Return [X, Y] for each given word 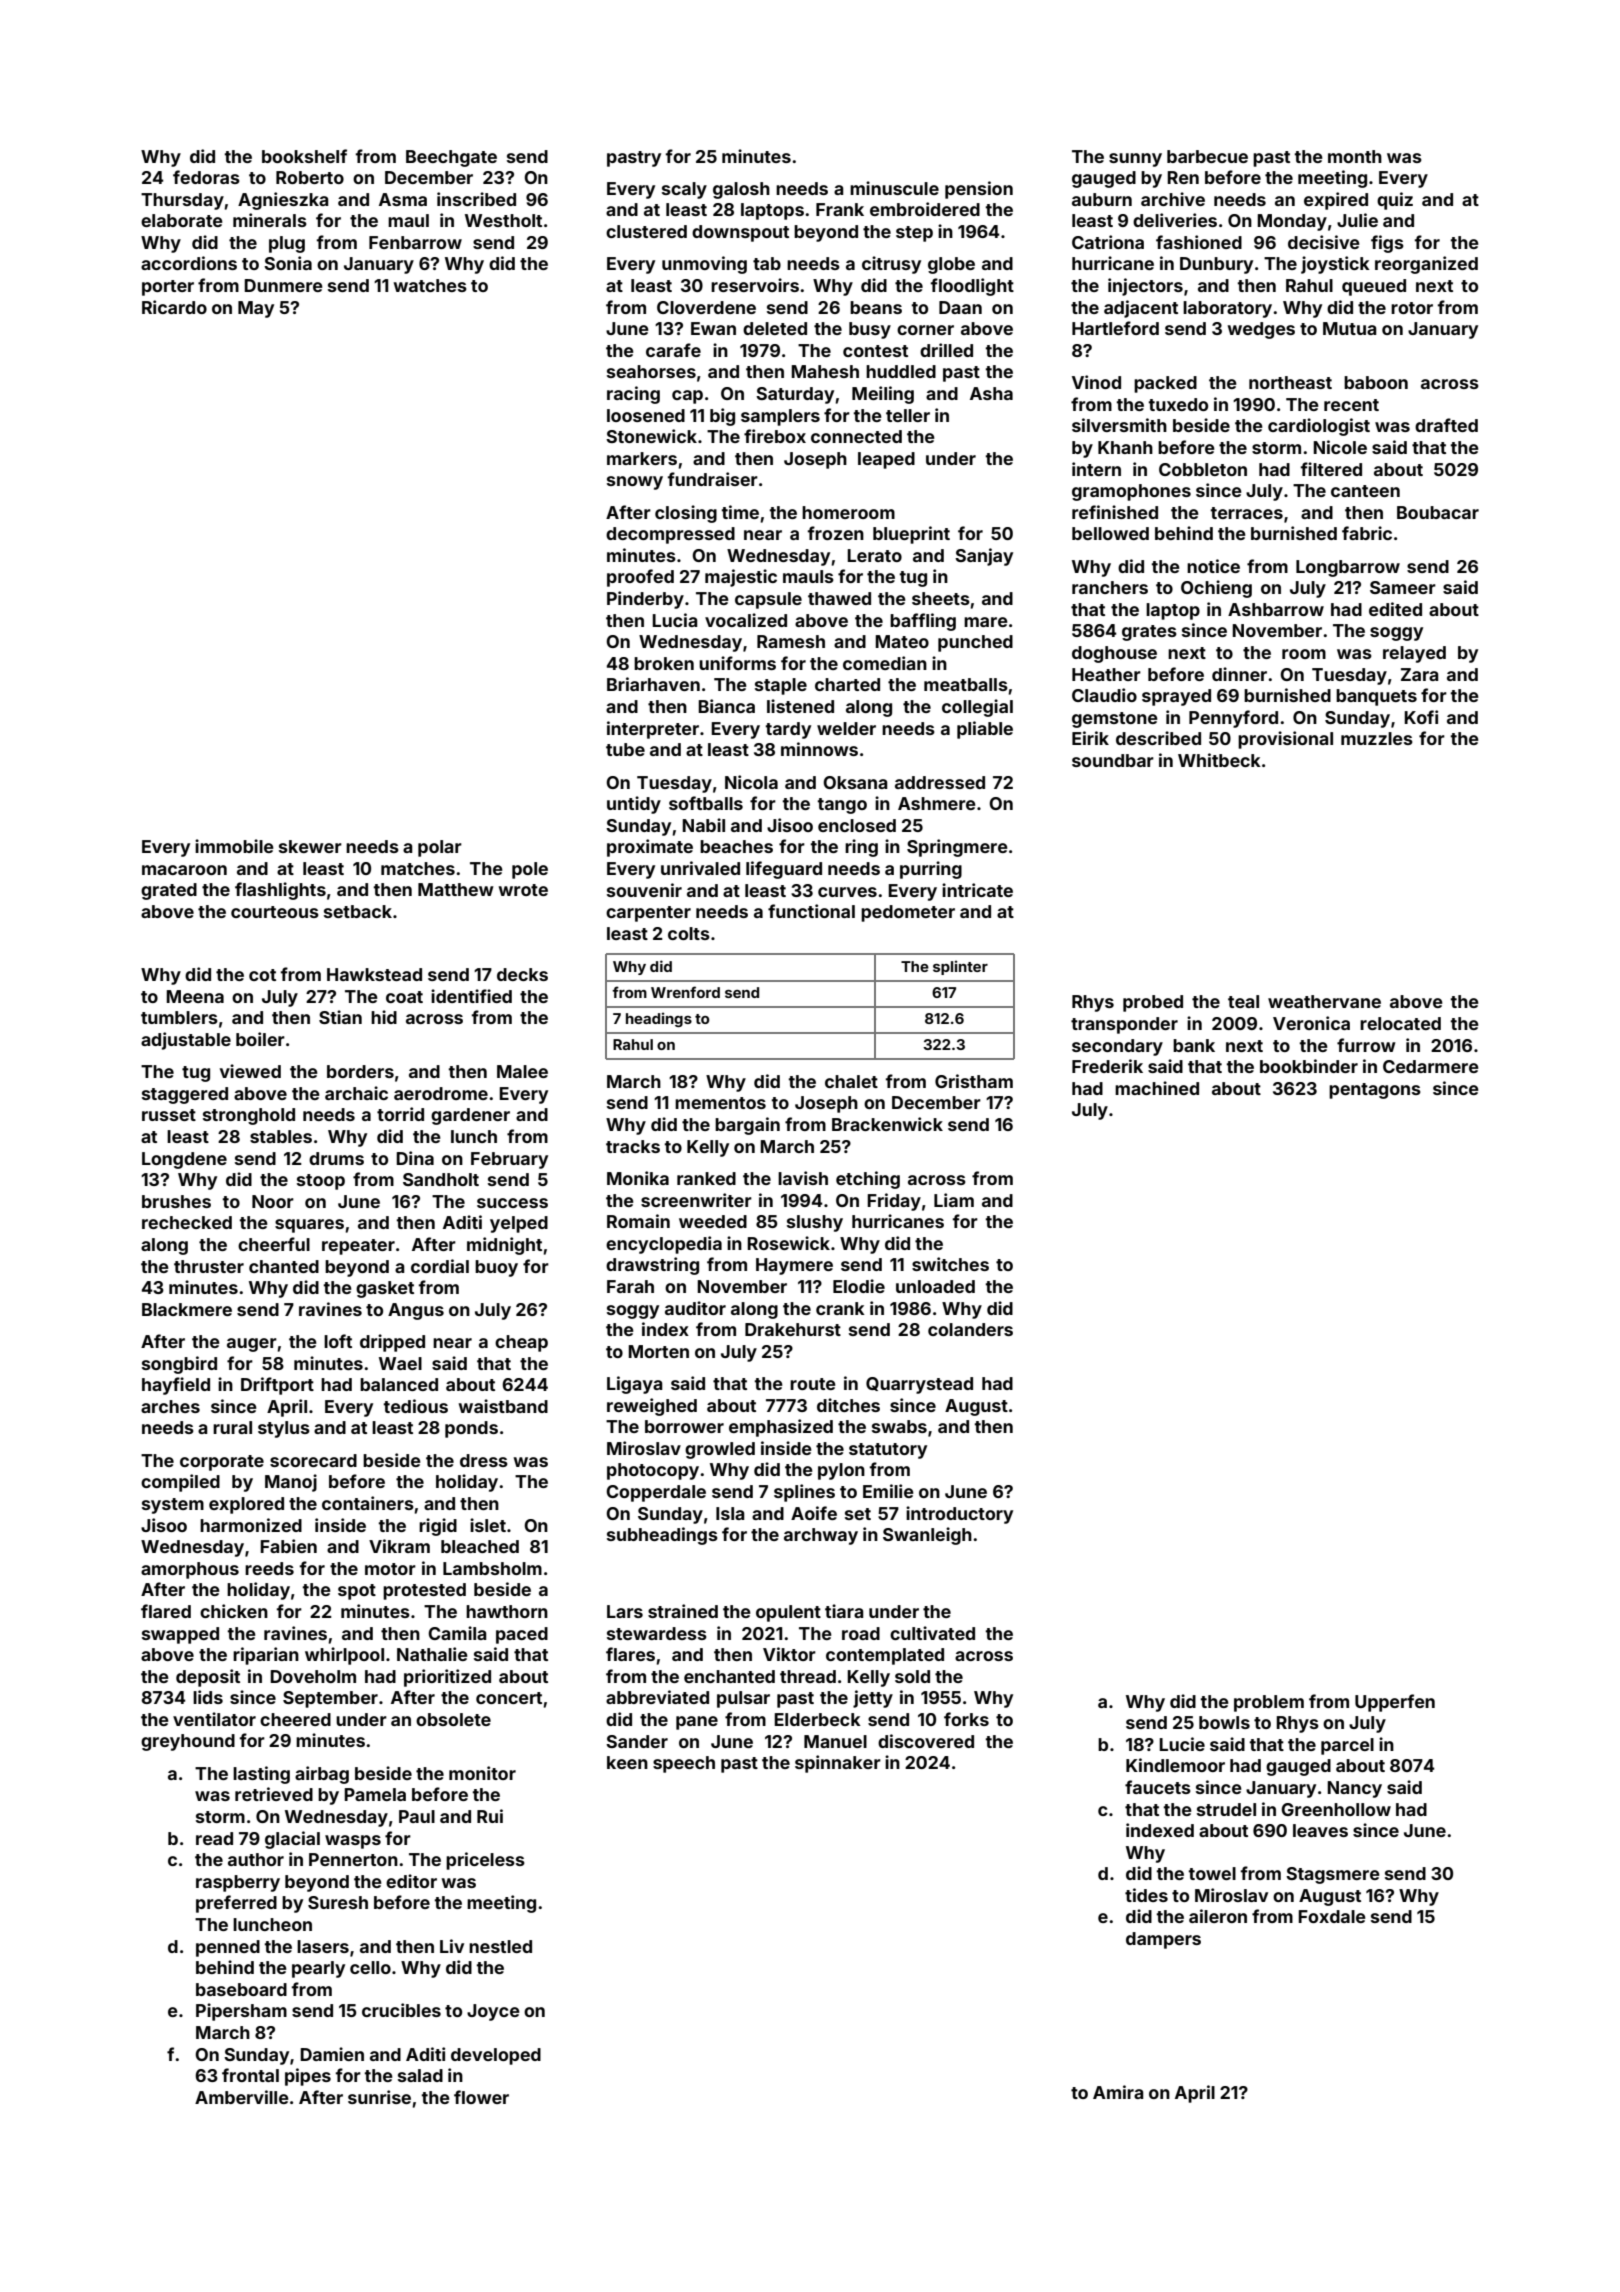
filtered [1331, 469]
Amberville [242, 2097]
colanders [970, 1329]
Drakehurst [793, 1329]
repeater [358, 1247]
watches [430, 285]
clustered [646, 231]
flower [481, 2097]
